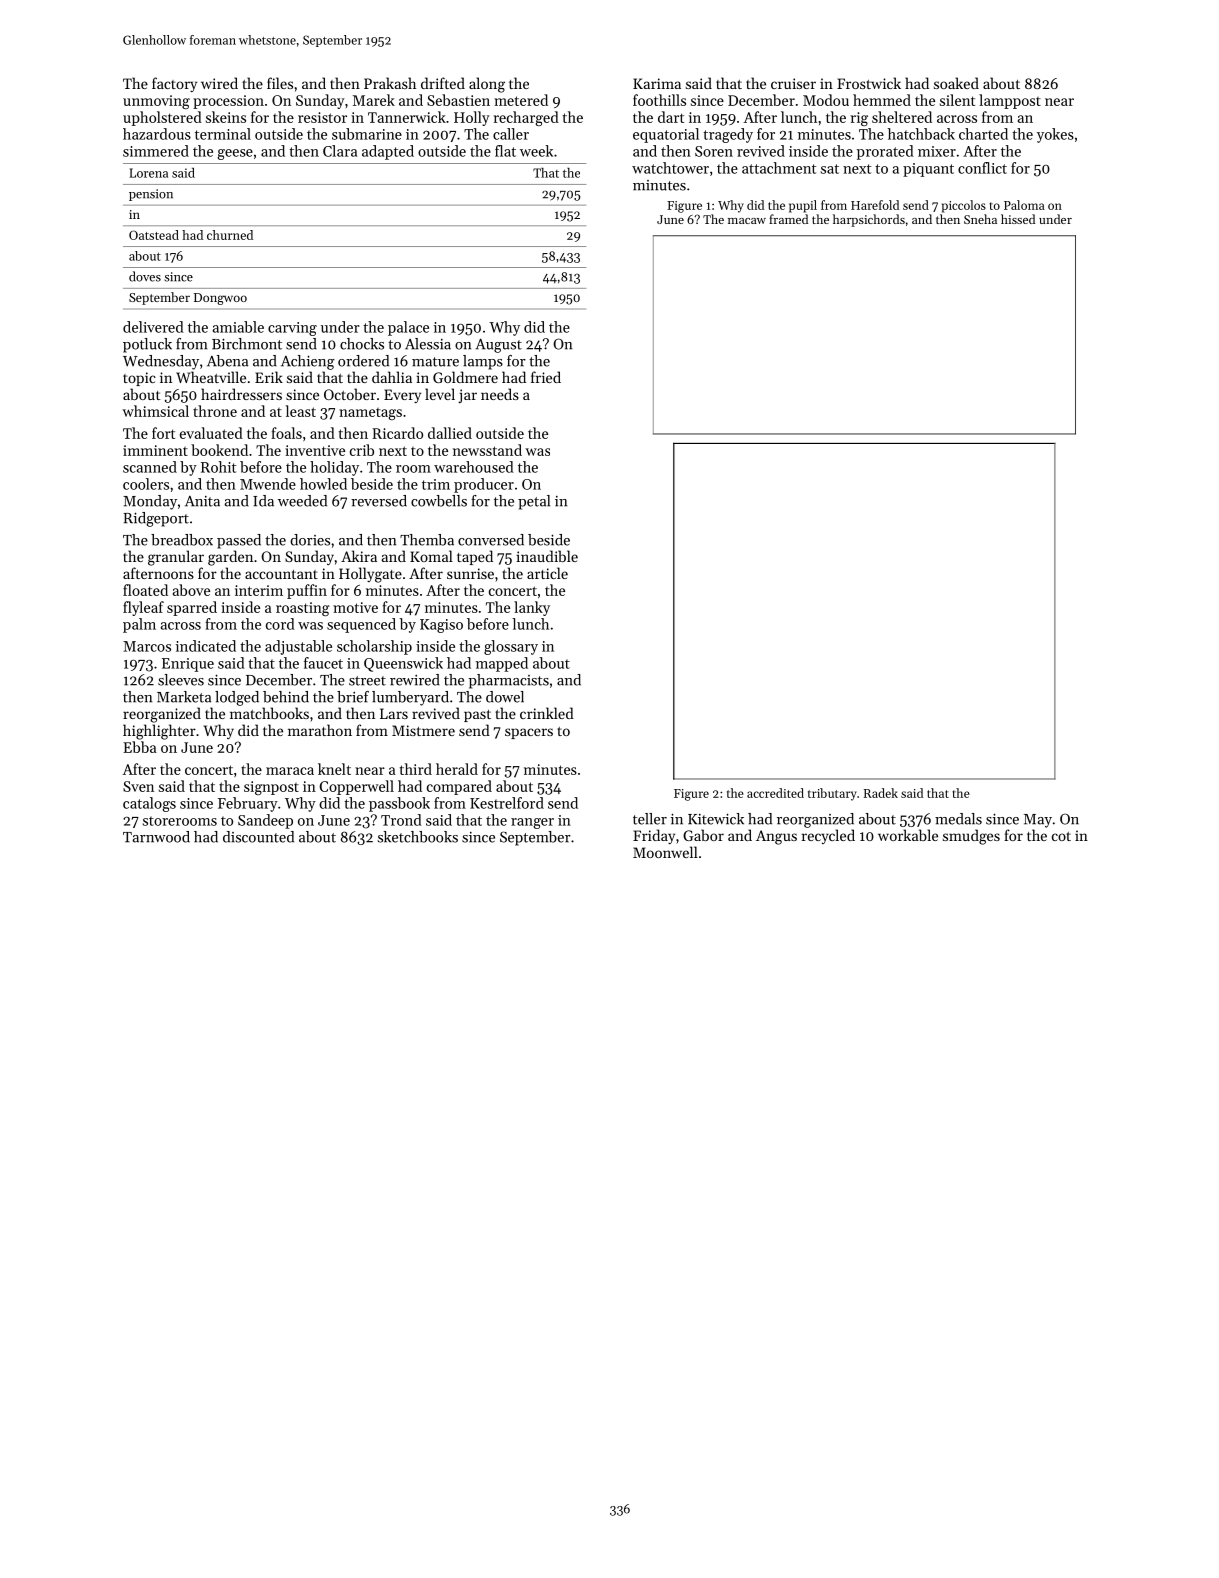  I want to click on discounted, so click(258, 837).
